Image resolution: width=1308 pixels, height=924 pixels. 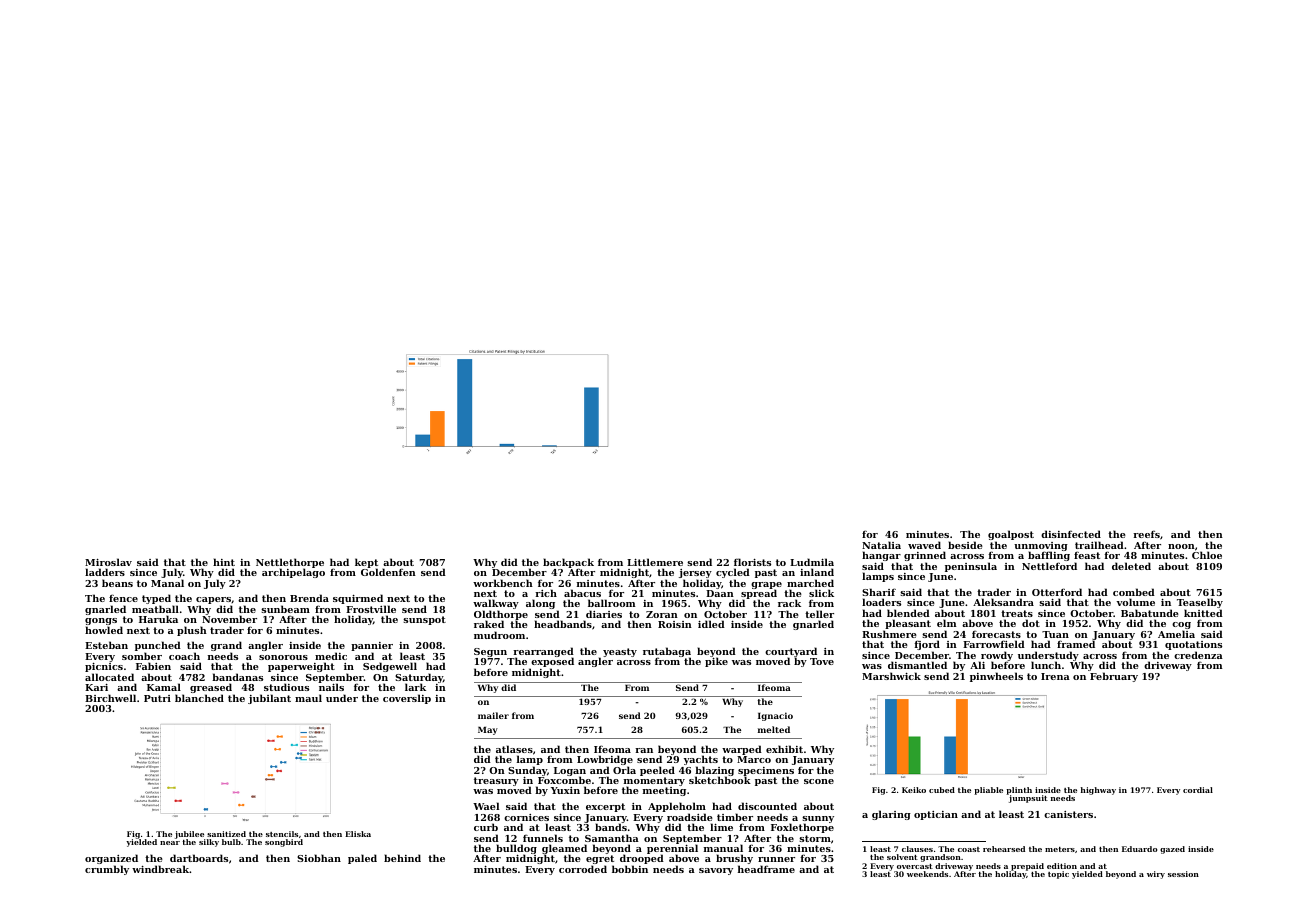 What do you see at coordinates (1181, 626) in the image?
I see `cog` at bounding box center [1181, 626].
